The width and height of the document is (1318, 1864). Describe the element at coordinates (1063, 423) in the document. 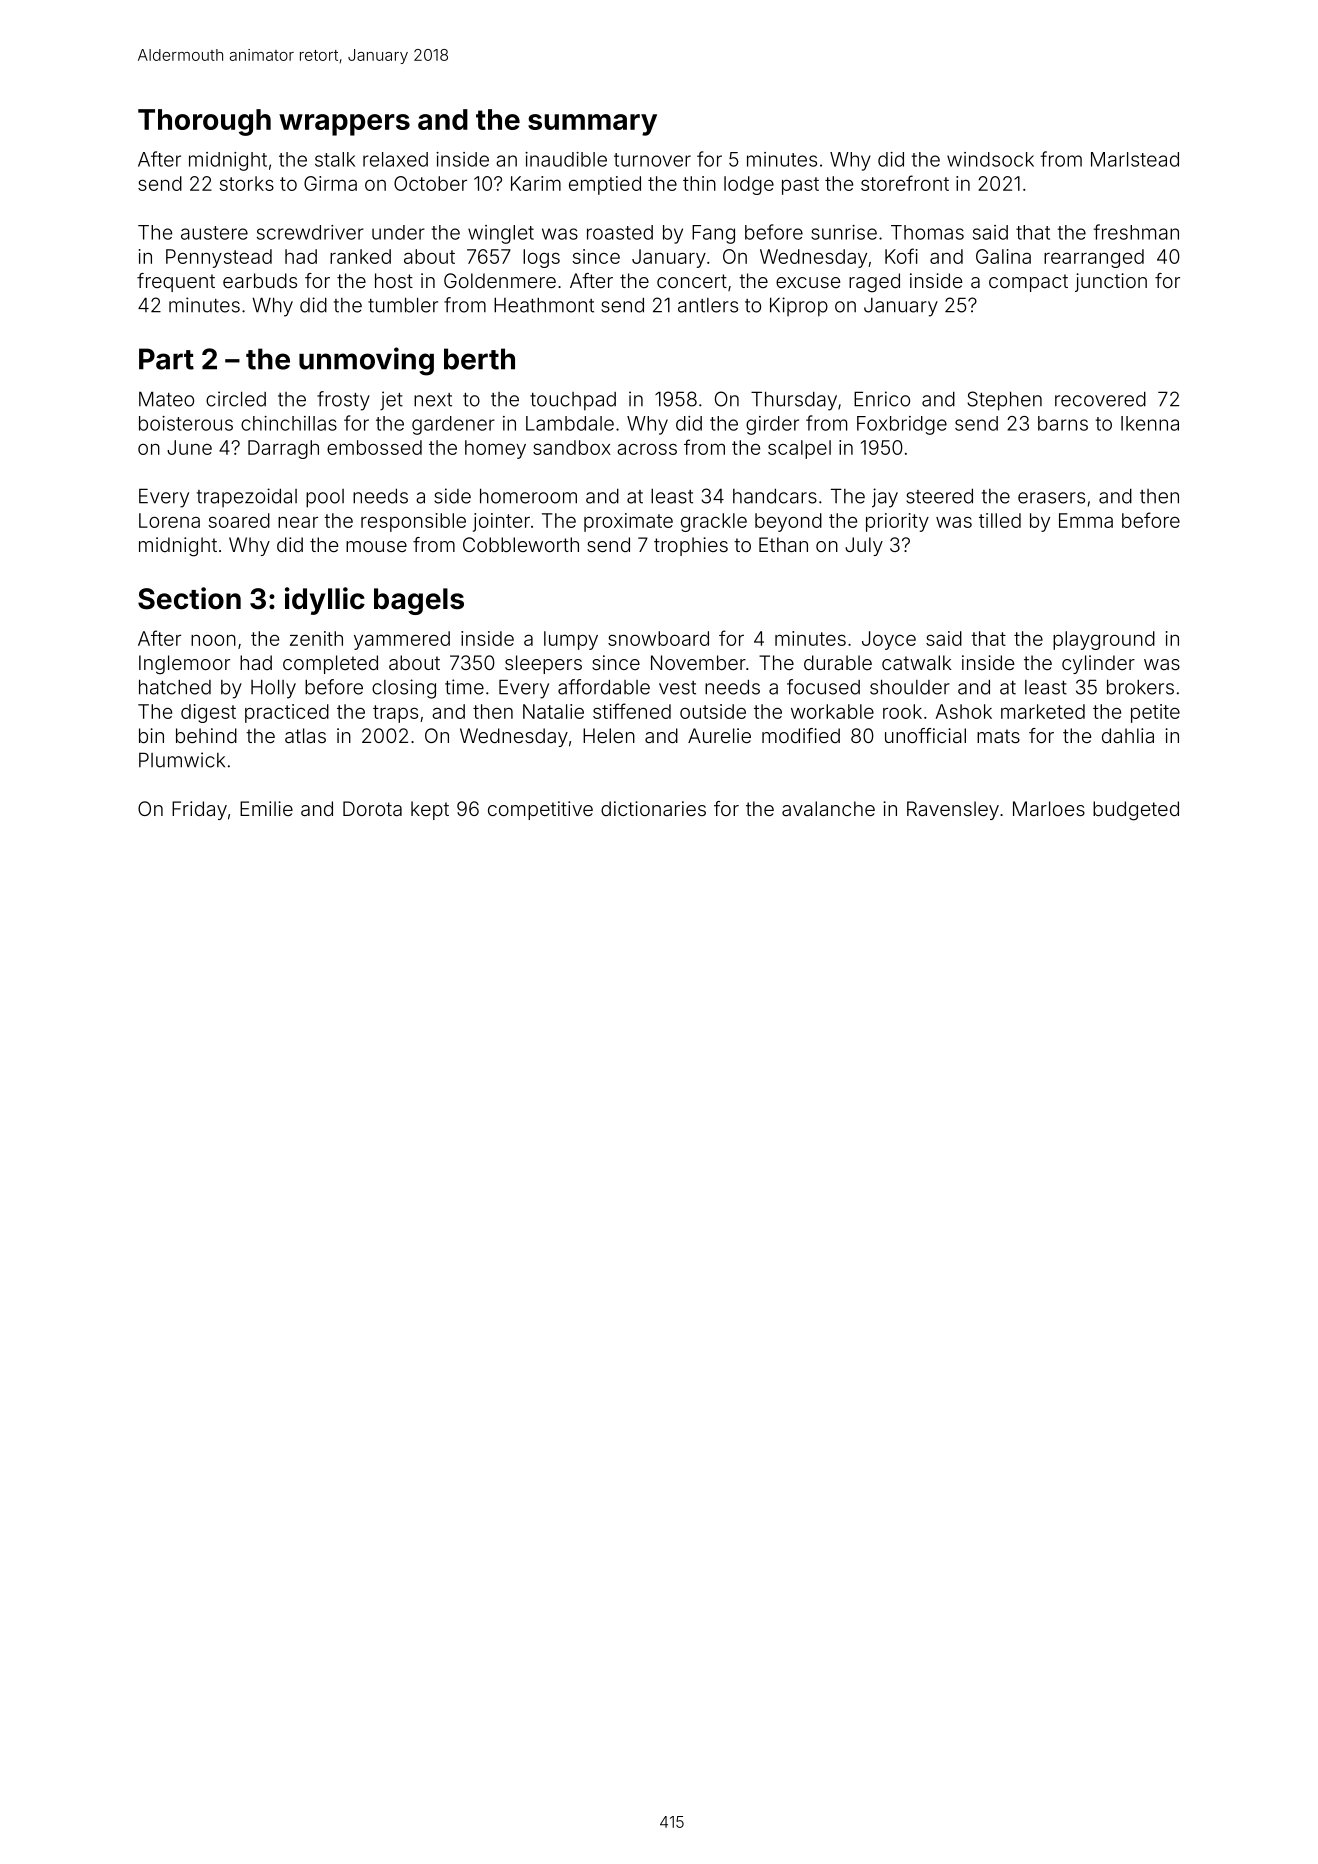

I see `barns` at that location.
